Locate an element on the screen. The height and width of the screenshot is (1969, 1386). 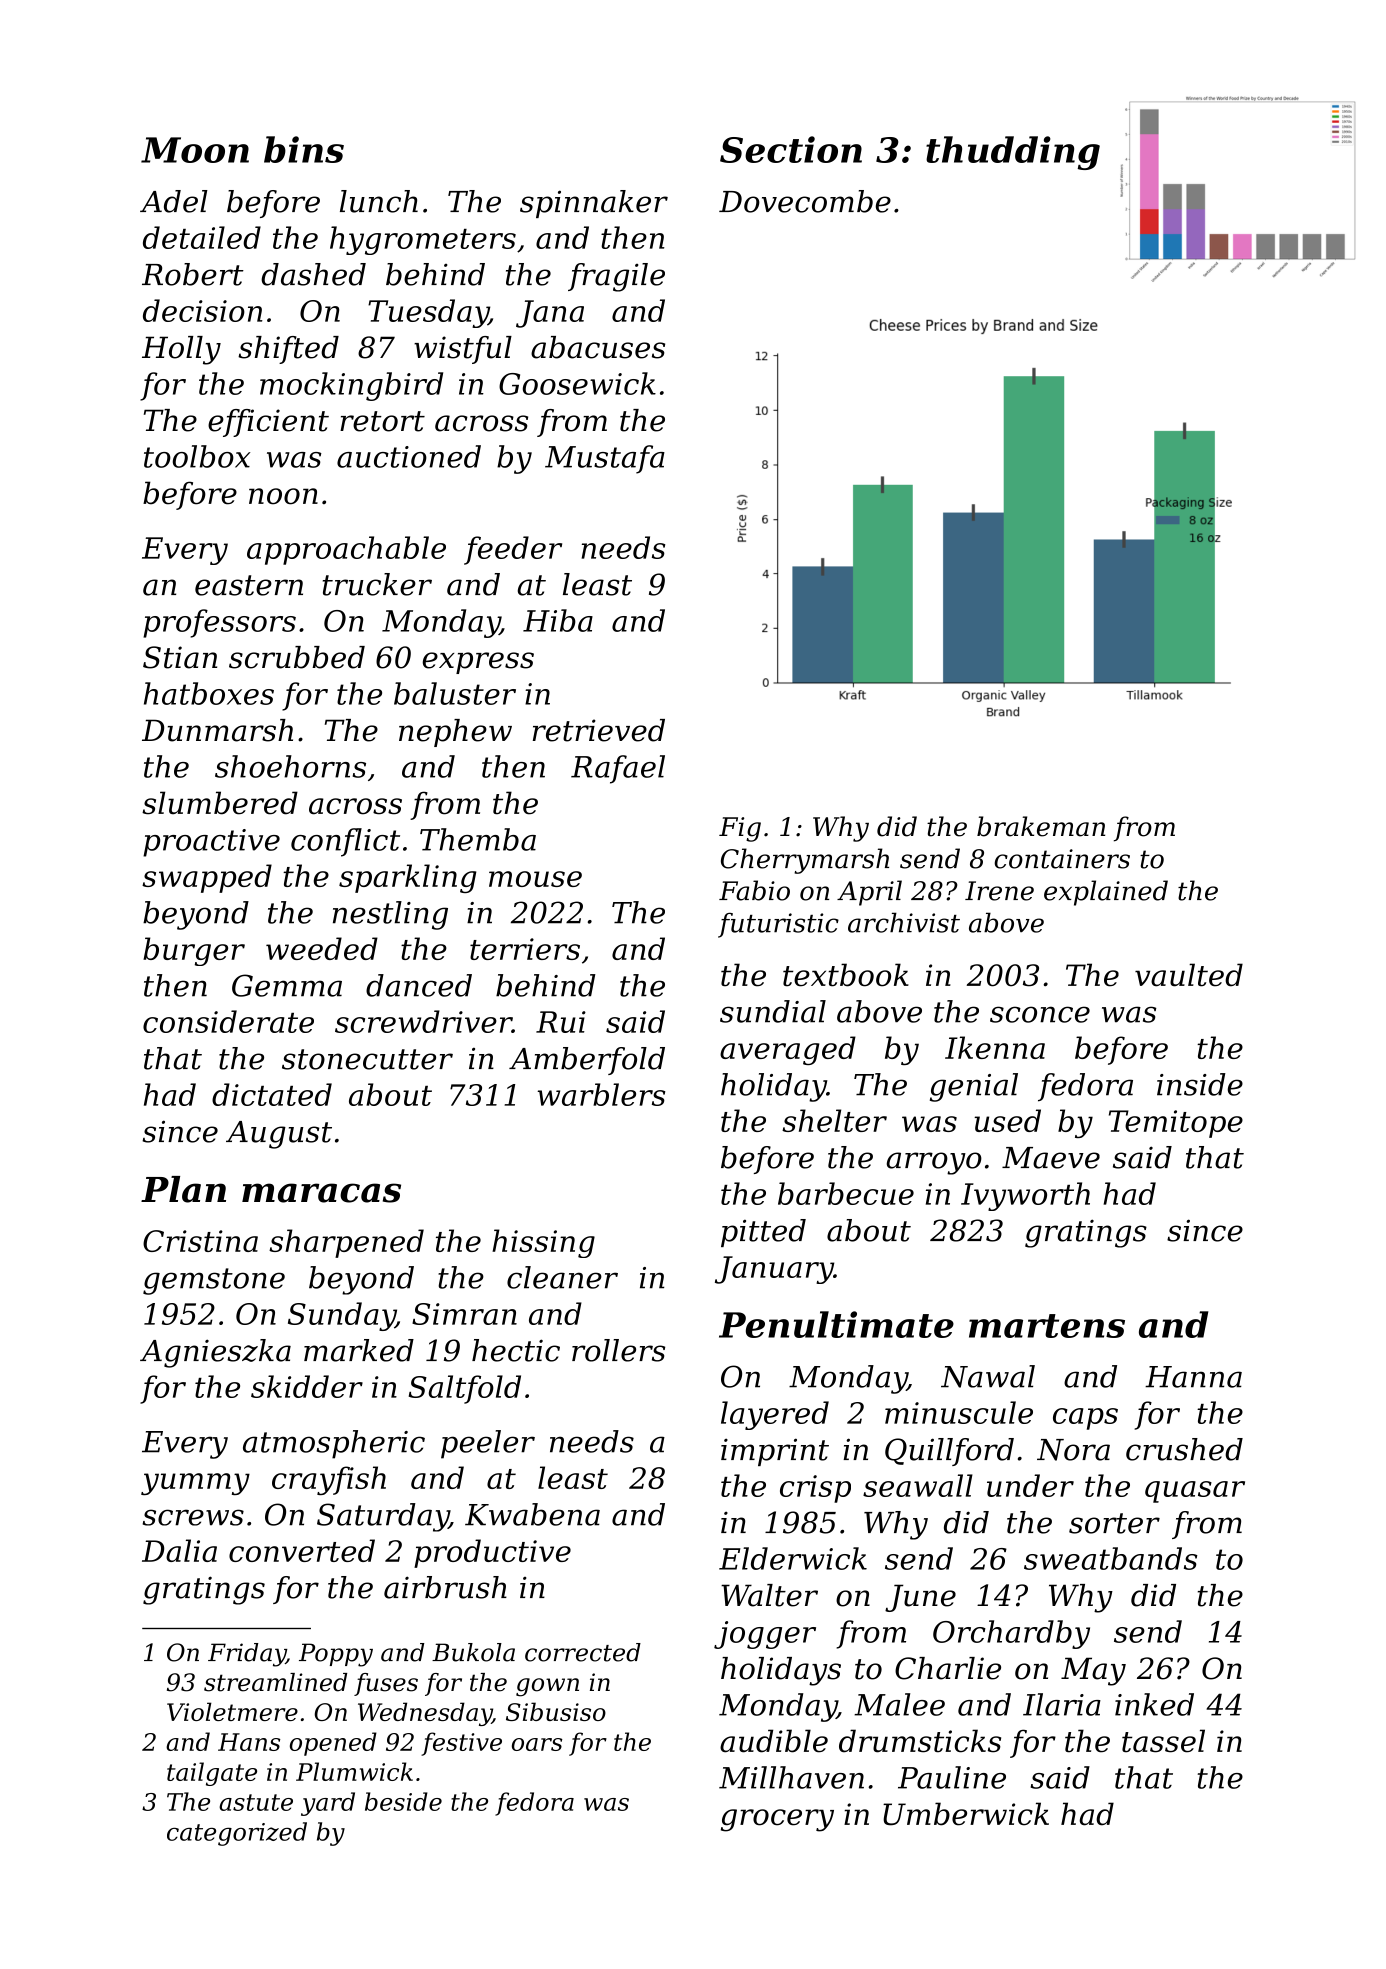
warblers is located at coordinates (601, 1094).
